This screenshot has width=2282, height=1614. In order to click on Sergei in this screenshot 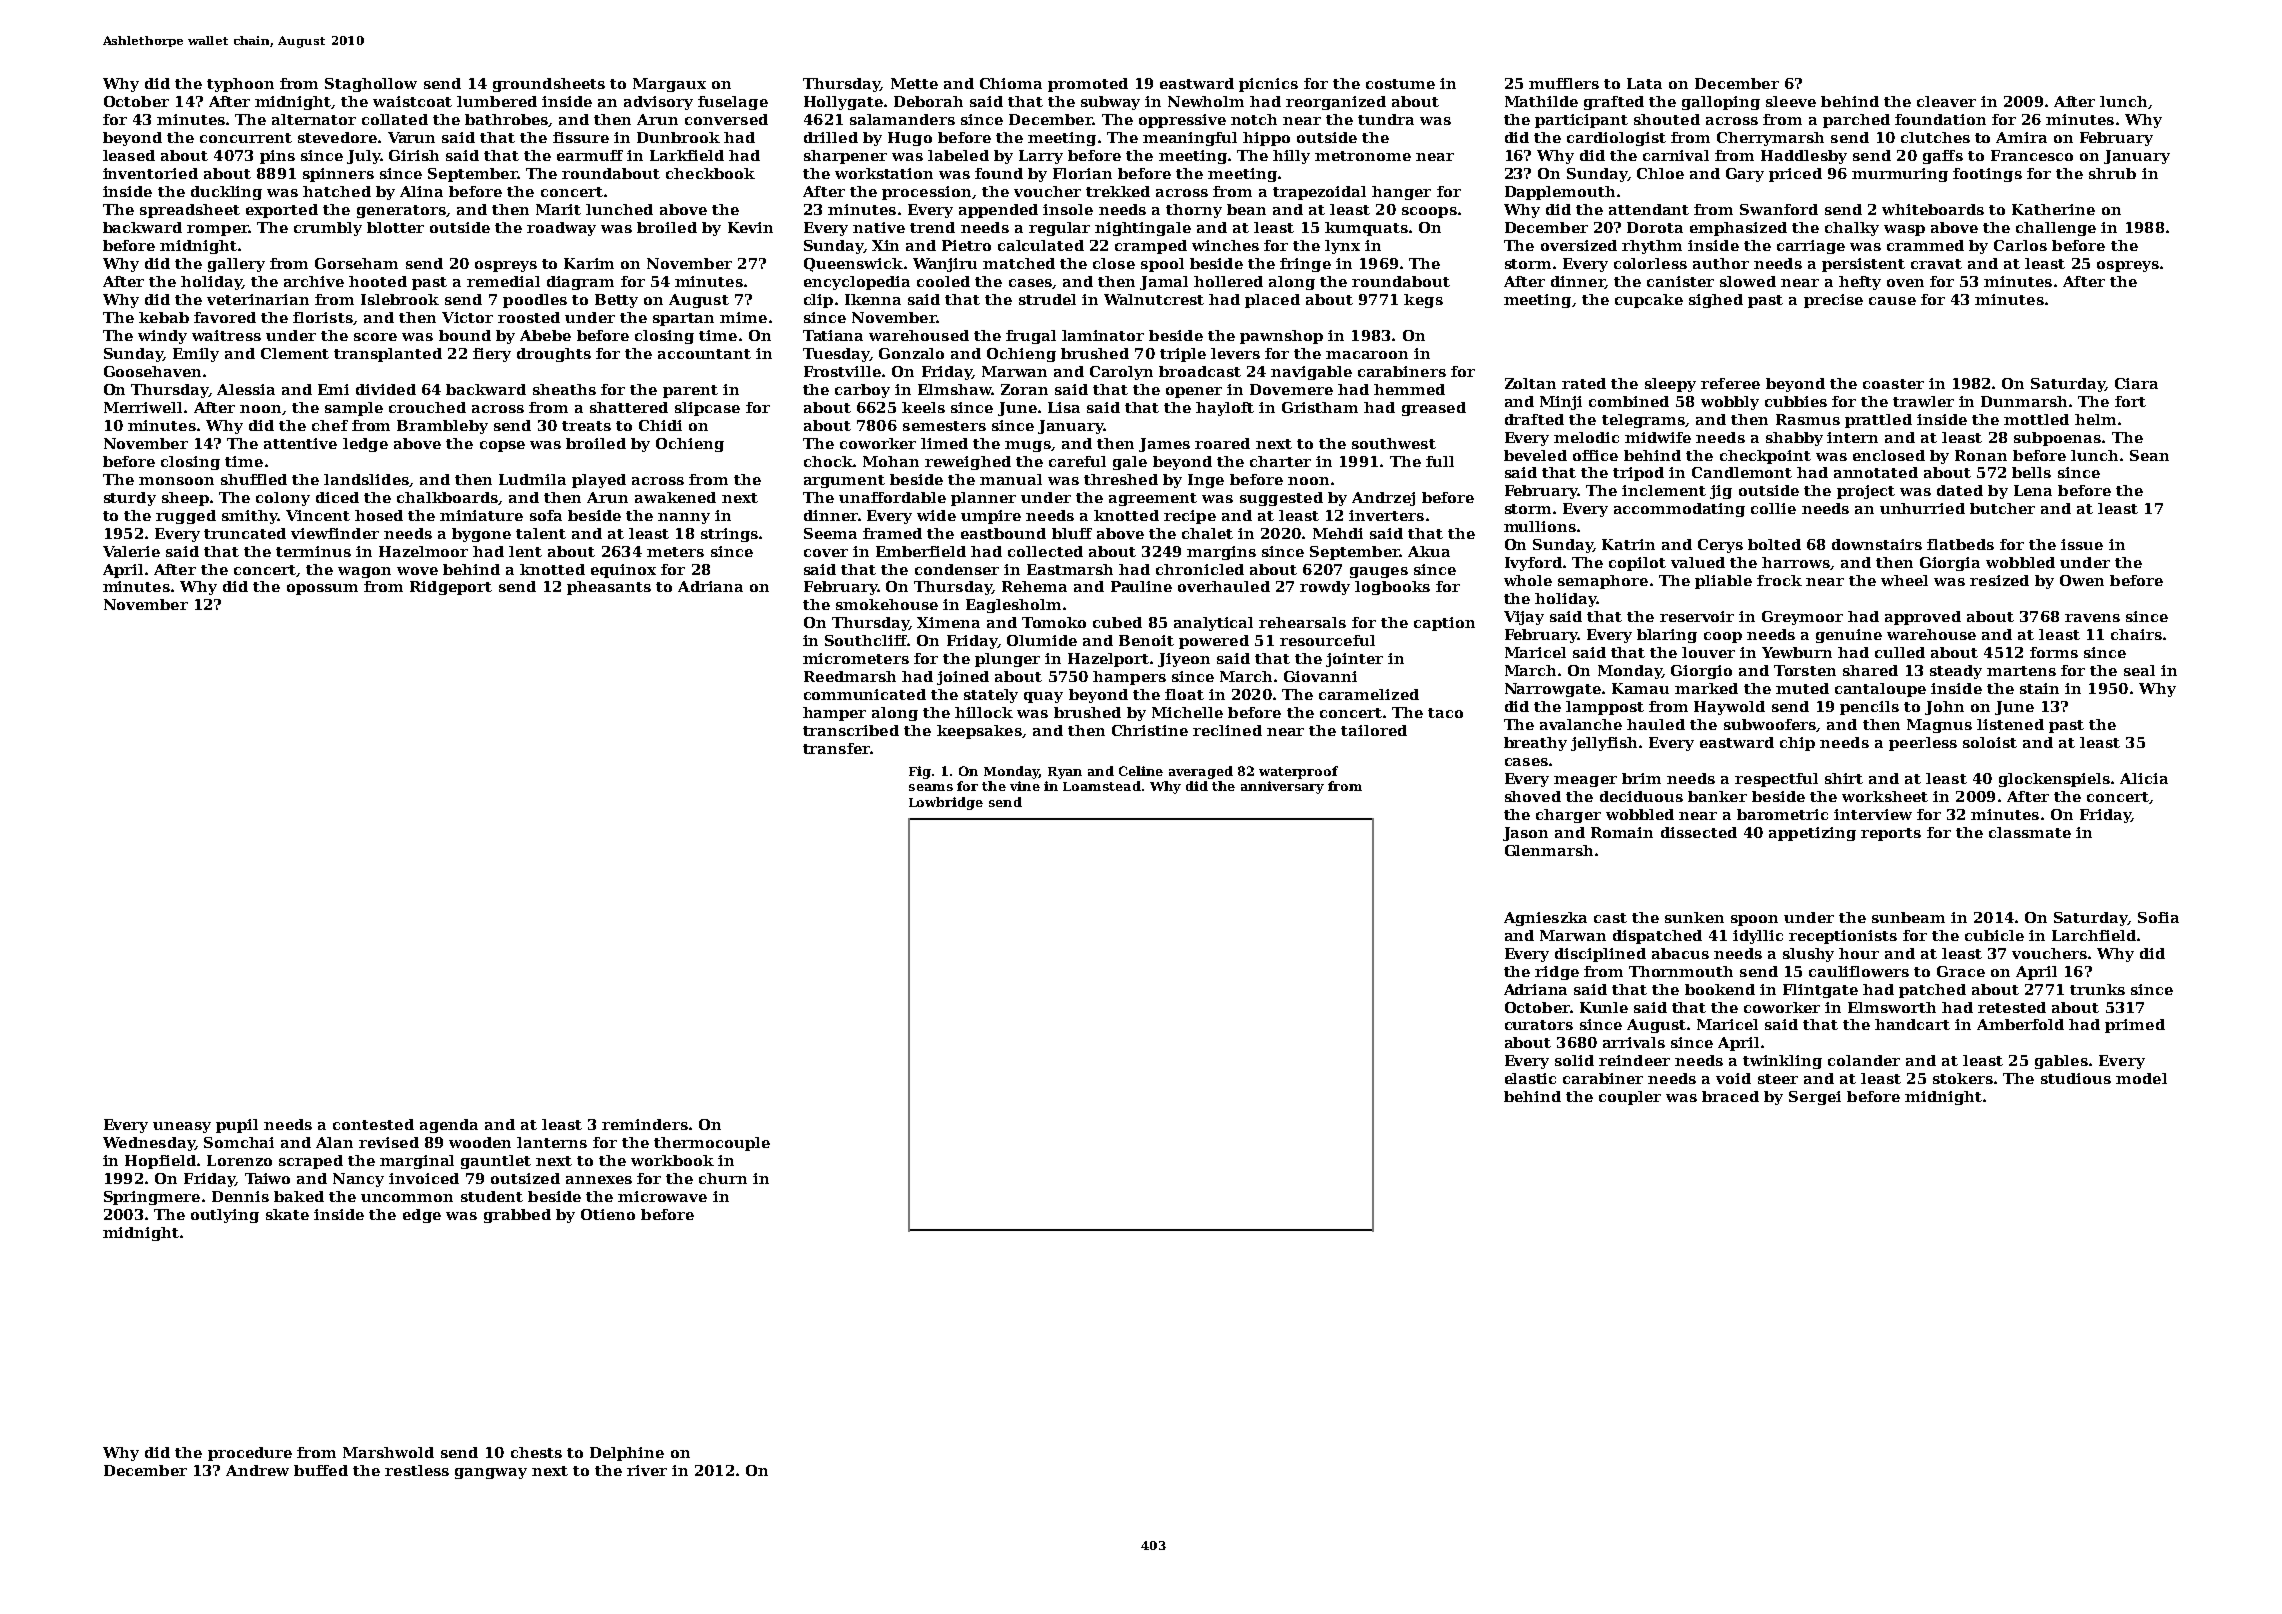, I will do `click(1815, 1098)`.
